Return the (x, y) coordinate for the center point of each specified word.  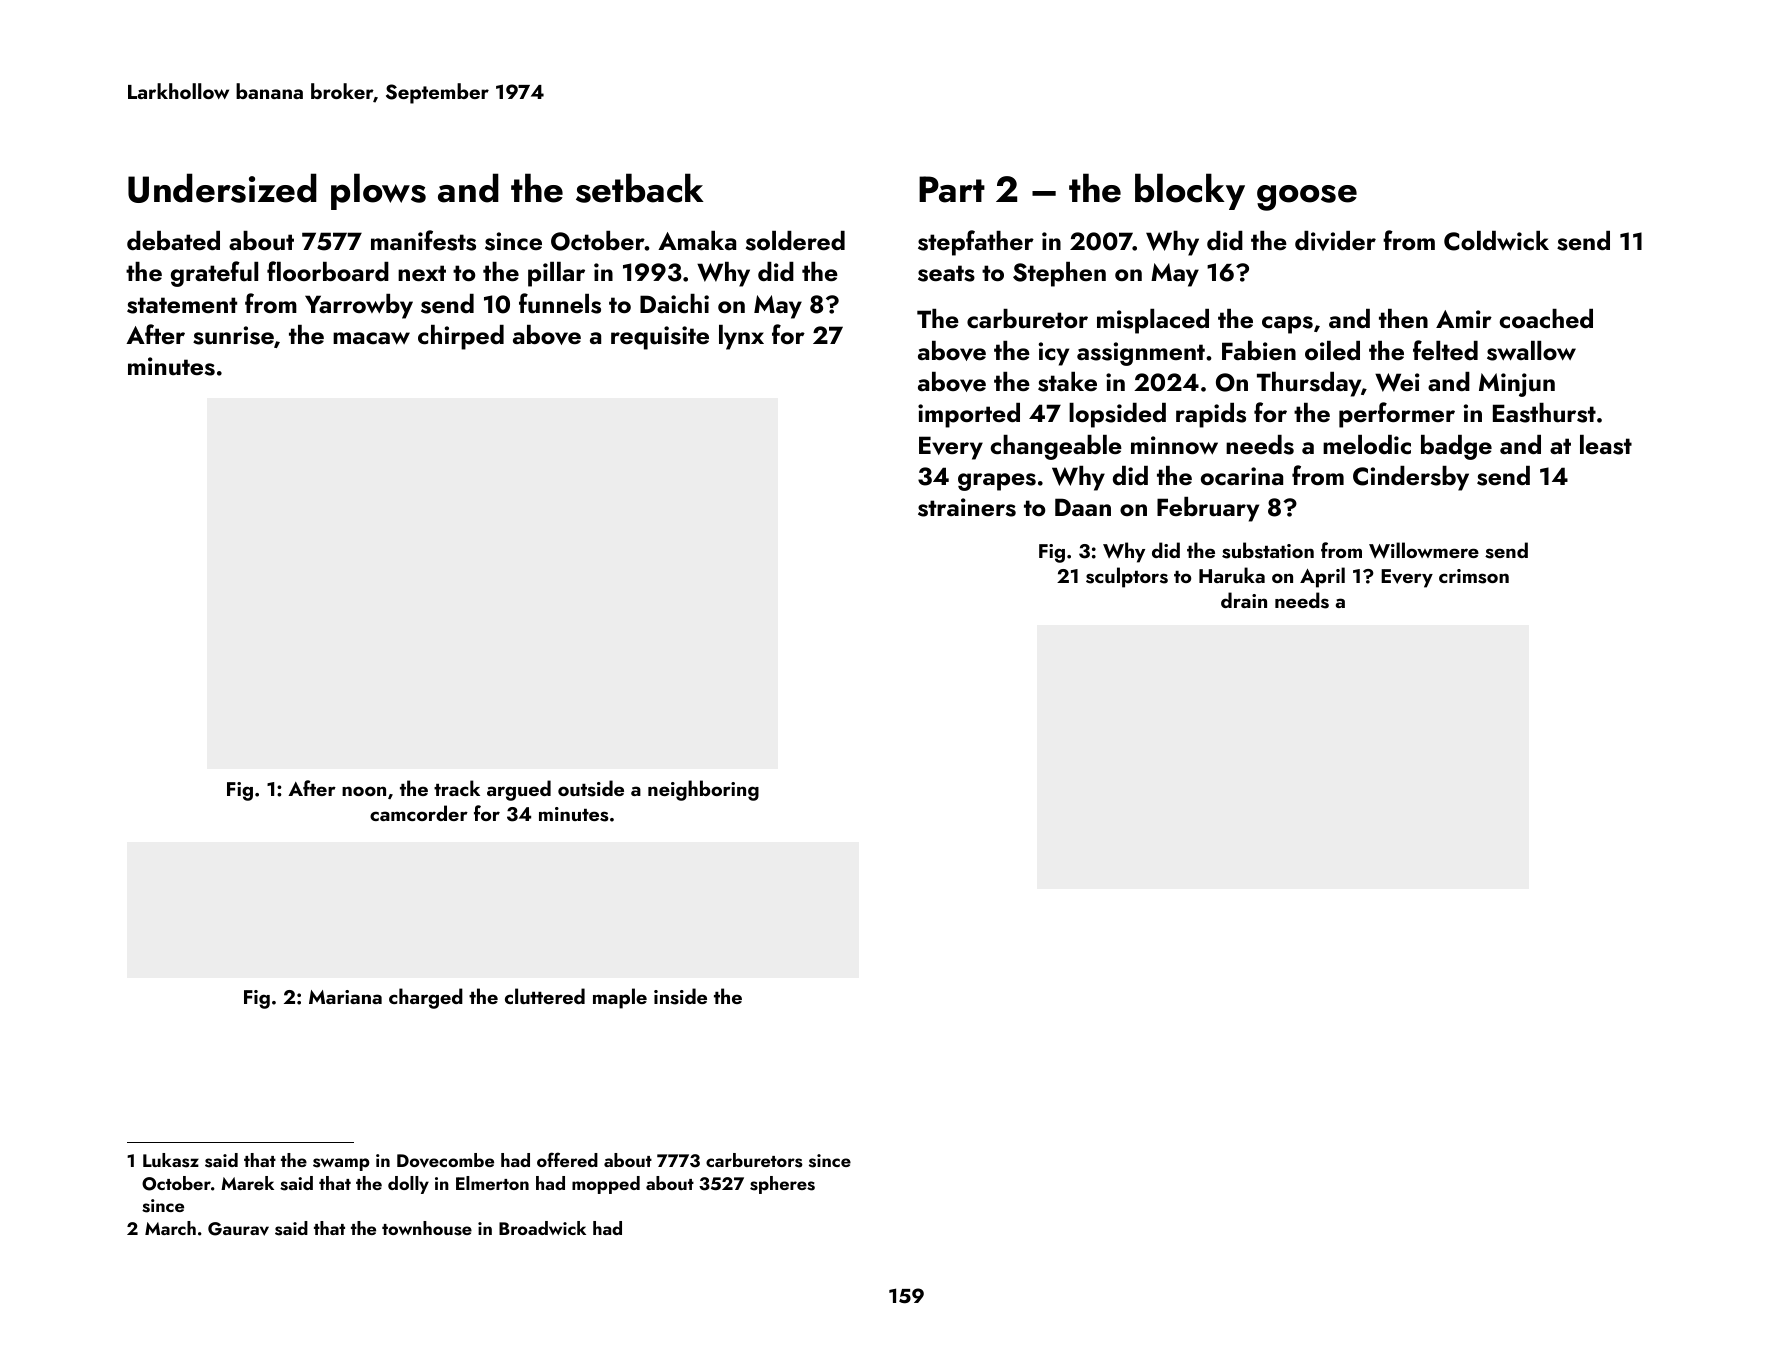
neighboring (703, 790)
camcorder (419, 813)
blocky (1190, 191)
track (457, 788)
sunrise (233, 335)
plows (378, 191)
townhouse (427, 1228)
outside (591, 788)
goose (1307, 198)
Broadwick (542, 1228)
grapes (997, 482)
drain (1244, 600)
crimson (1474, 576)
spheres (782, 1185)
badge (1456, 447)
